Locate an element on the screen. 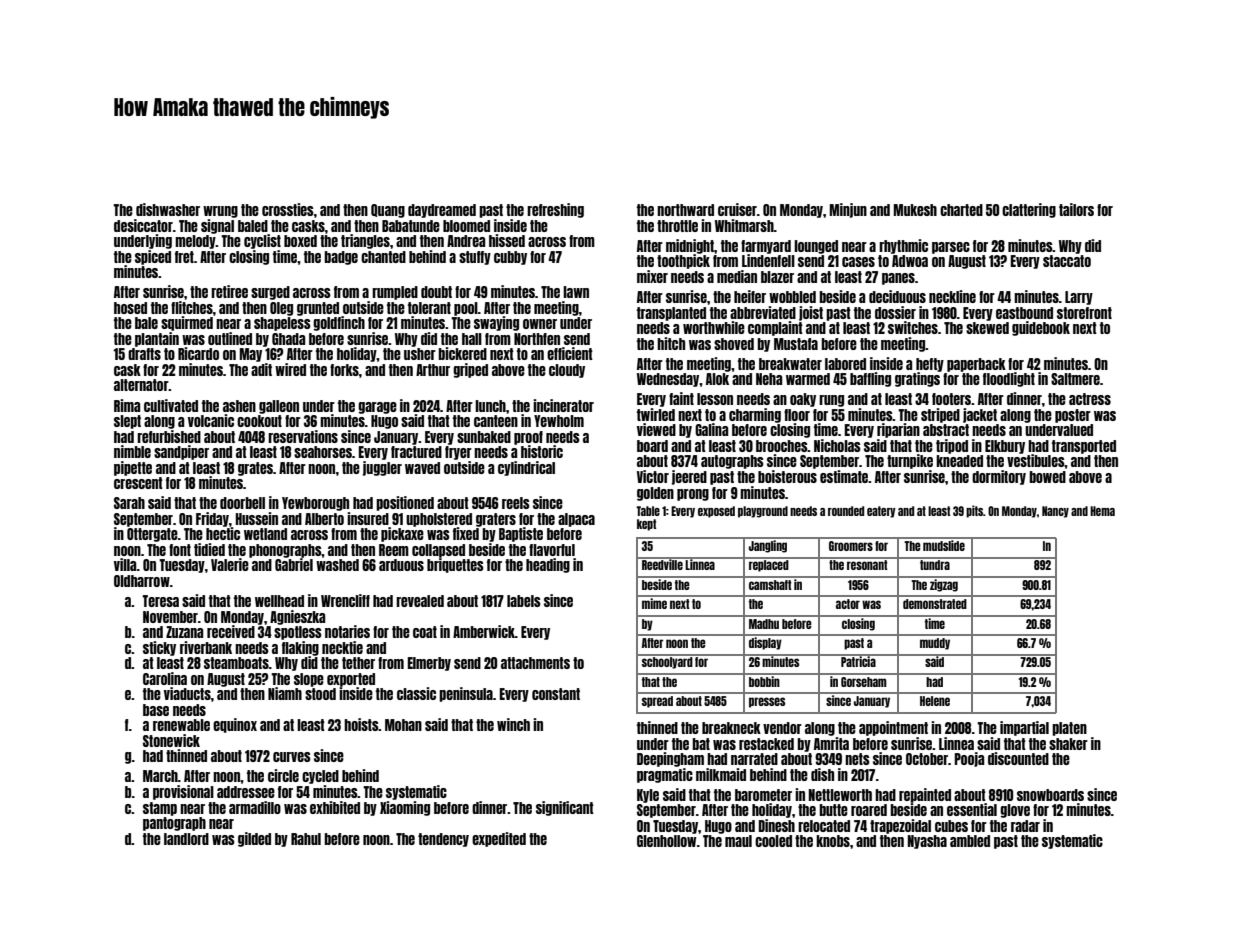 Image resolution: width=1233 pixels, height=952 pixels. expedited is located at coordinates (499, 839).
